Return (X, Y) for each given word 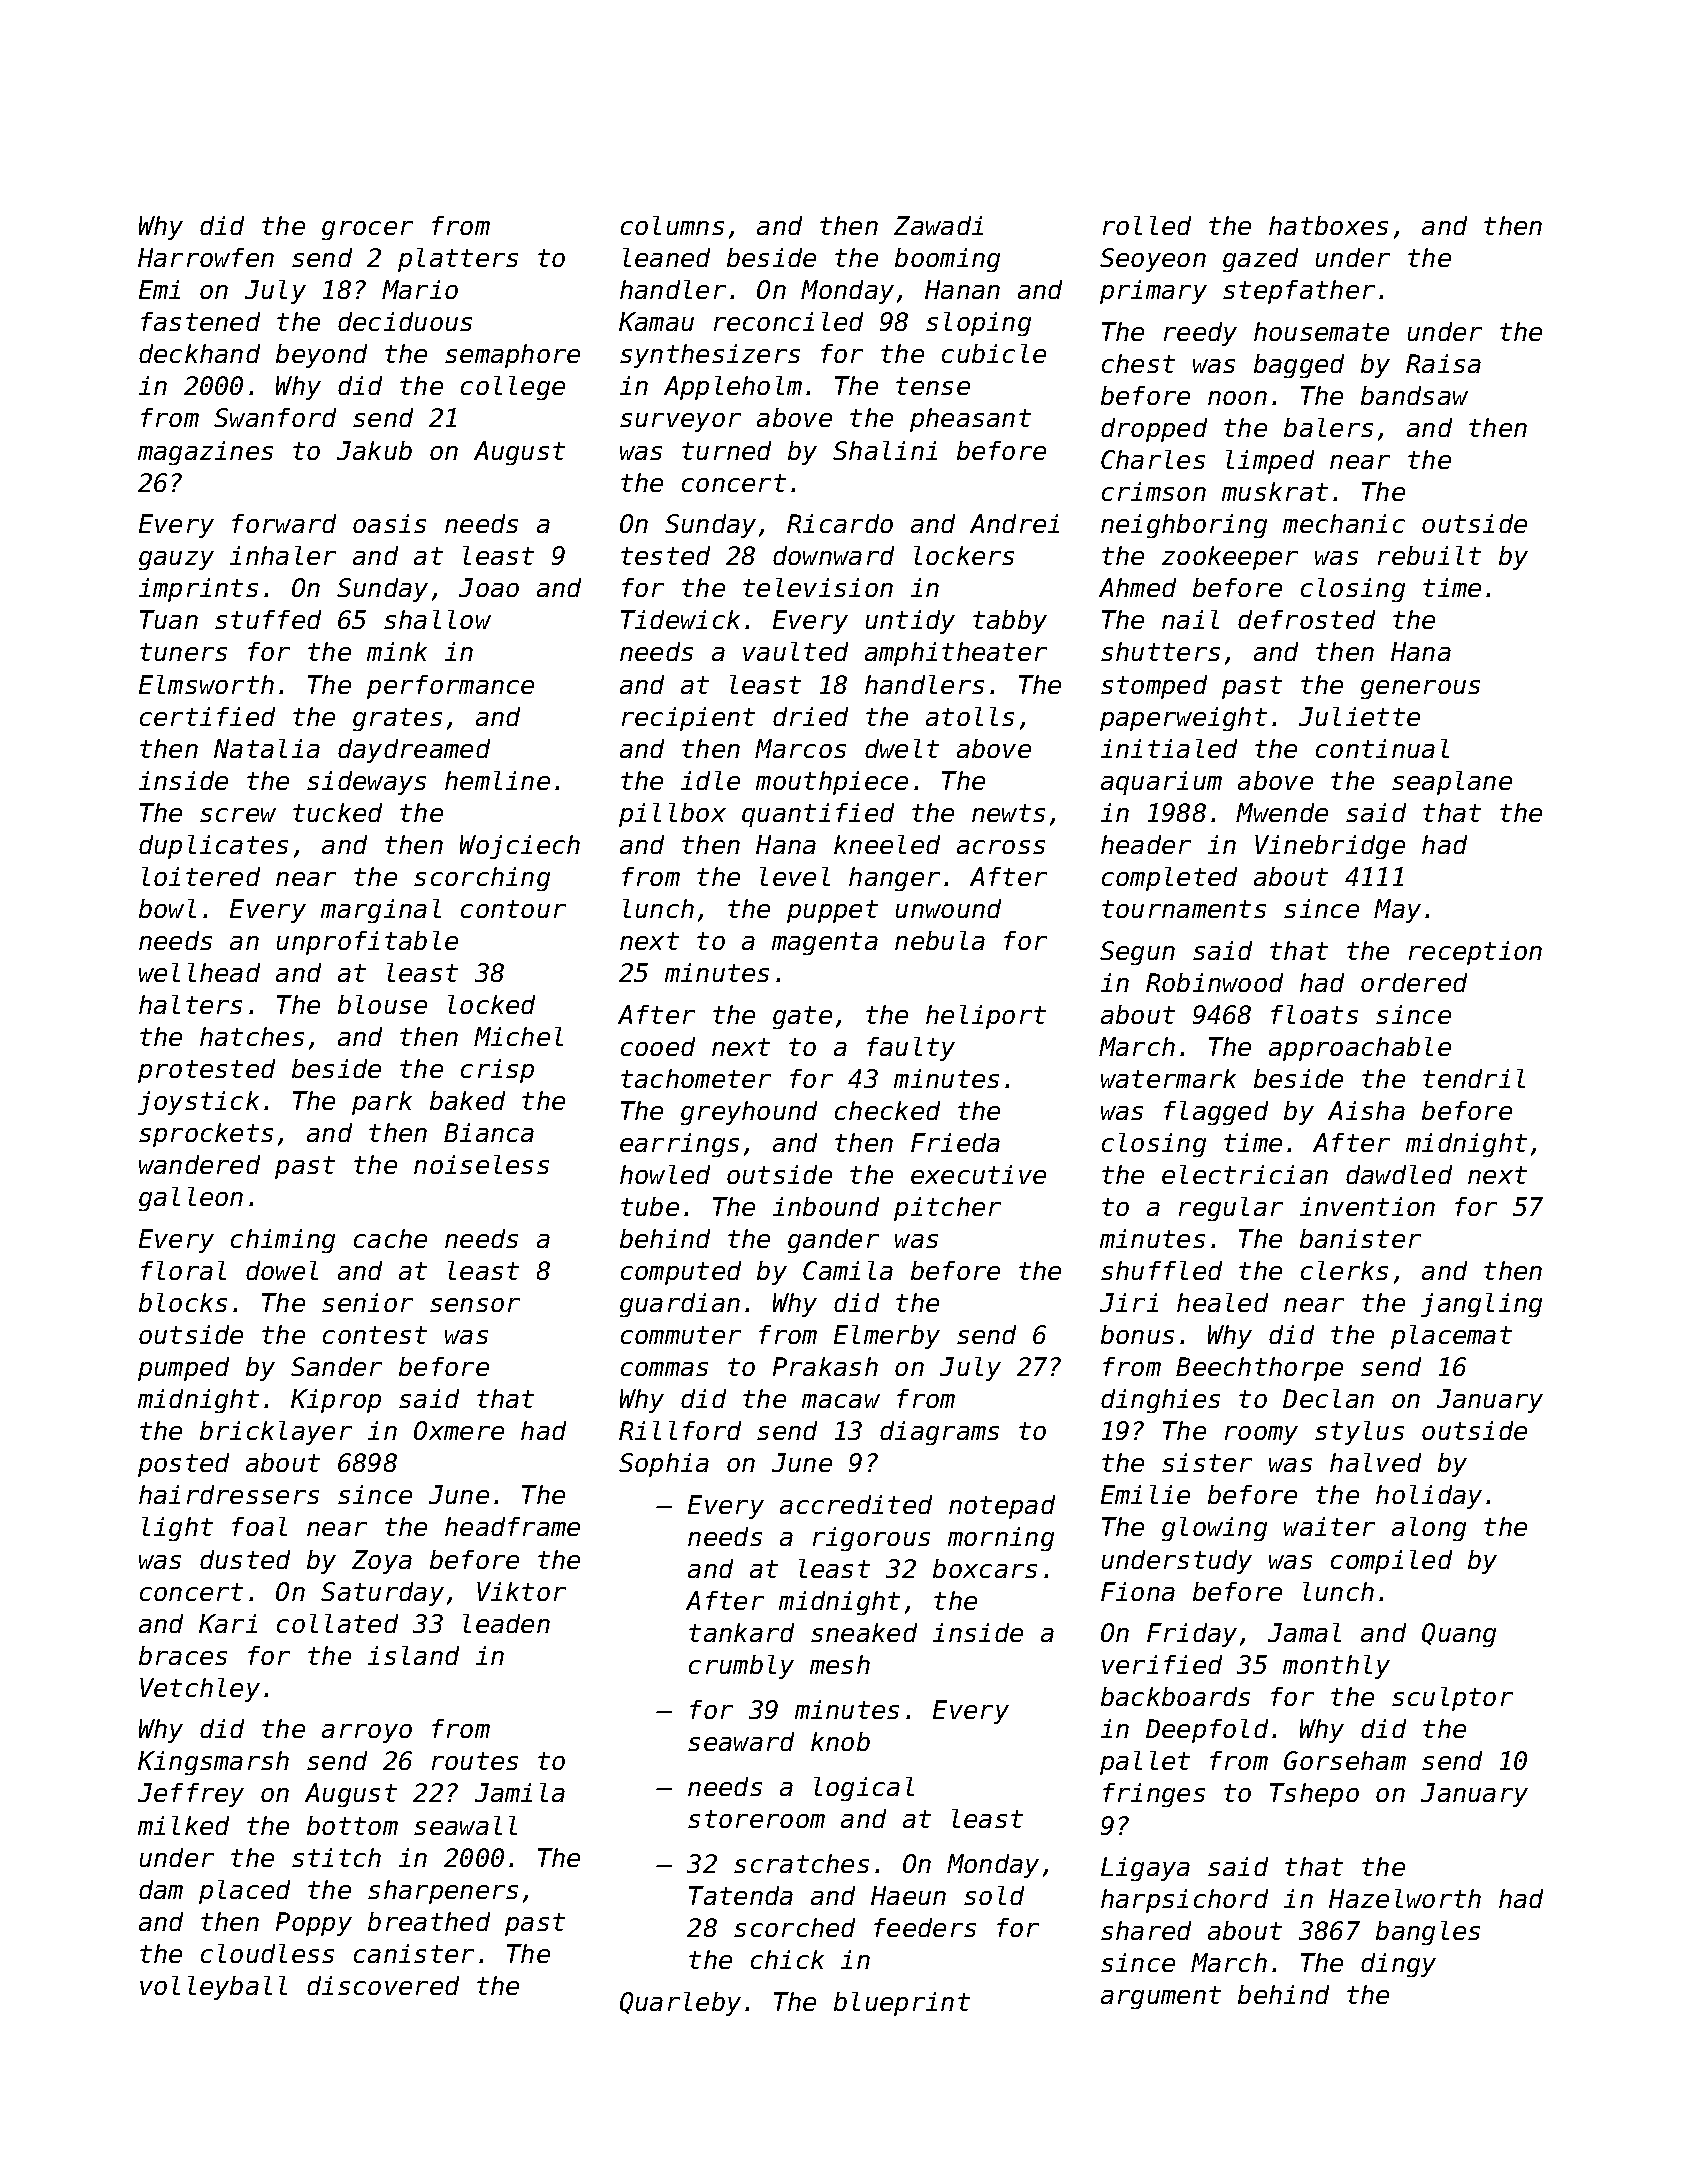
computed (681, 1273)
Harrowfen (206, 257)
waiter (1329, 1526)
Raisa (1443, 363)
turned (726, 450)
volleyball (213, 1988)
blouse (382, 1004)
